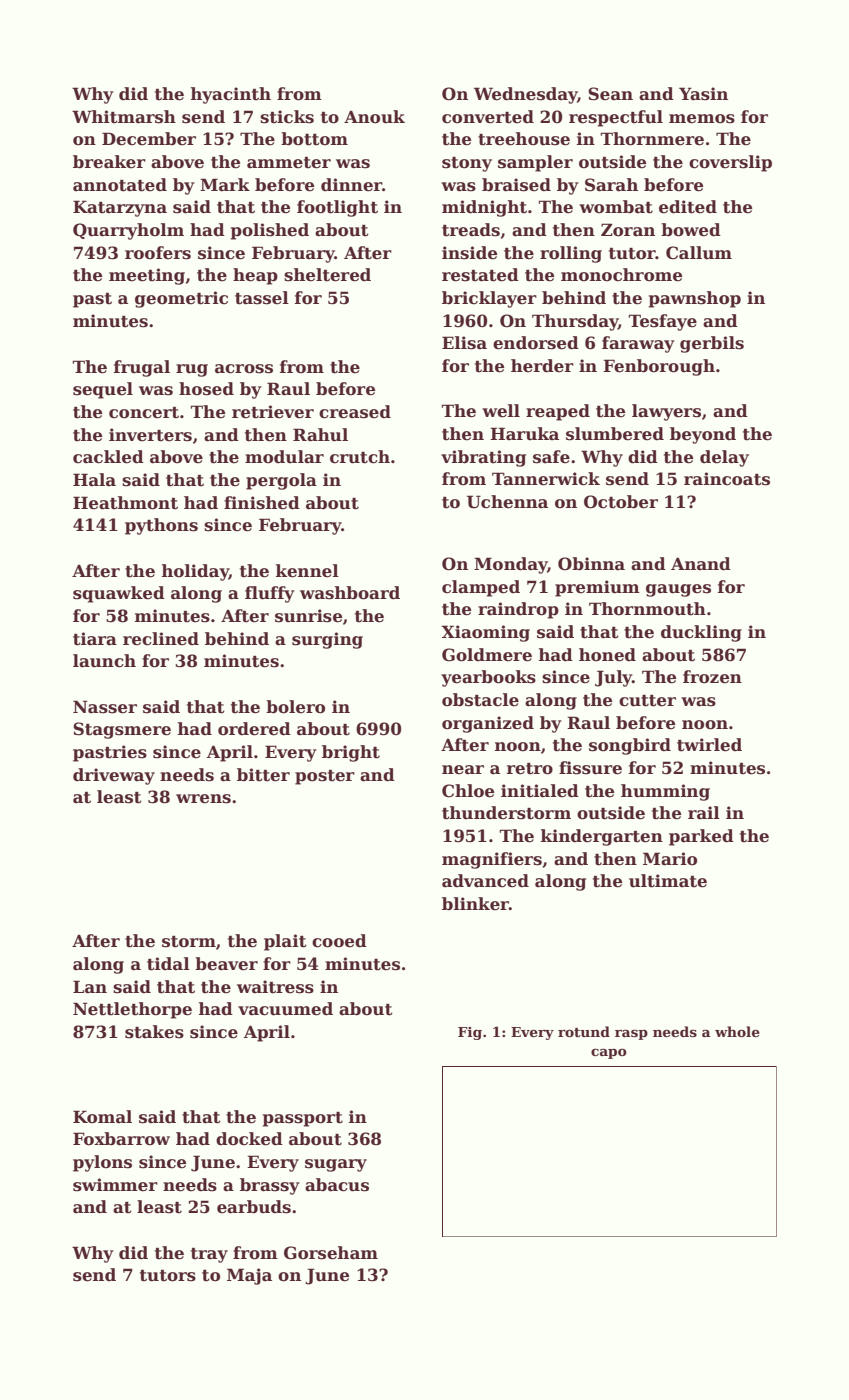 The image size is (849, 1400). I want to click on Lan, so click(90, 987).
